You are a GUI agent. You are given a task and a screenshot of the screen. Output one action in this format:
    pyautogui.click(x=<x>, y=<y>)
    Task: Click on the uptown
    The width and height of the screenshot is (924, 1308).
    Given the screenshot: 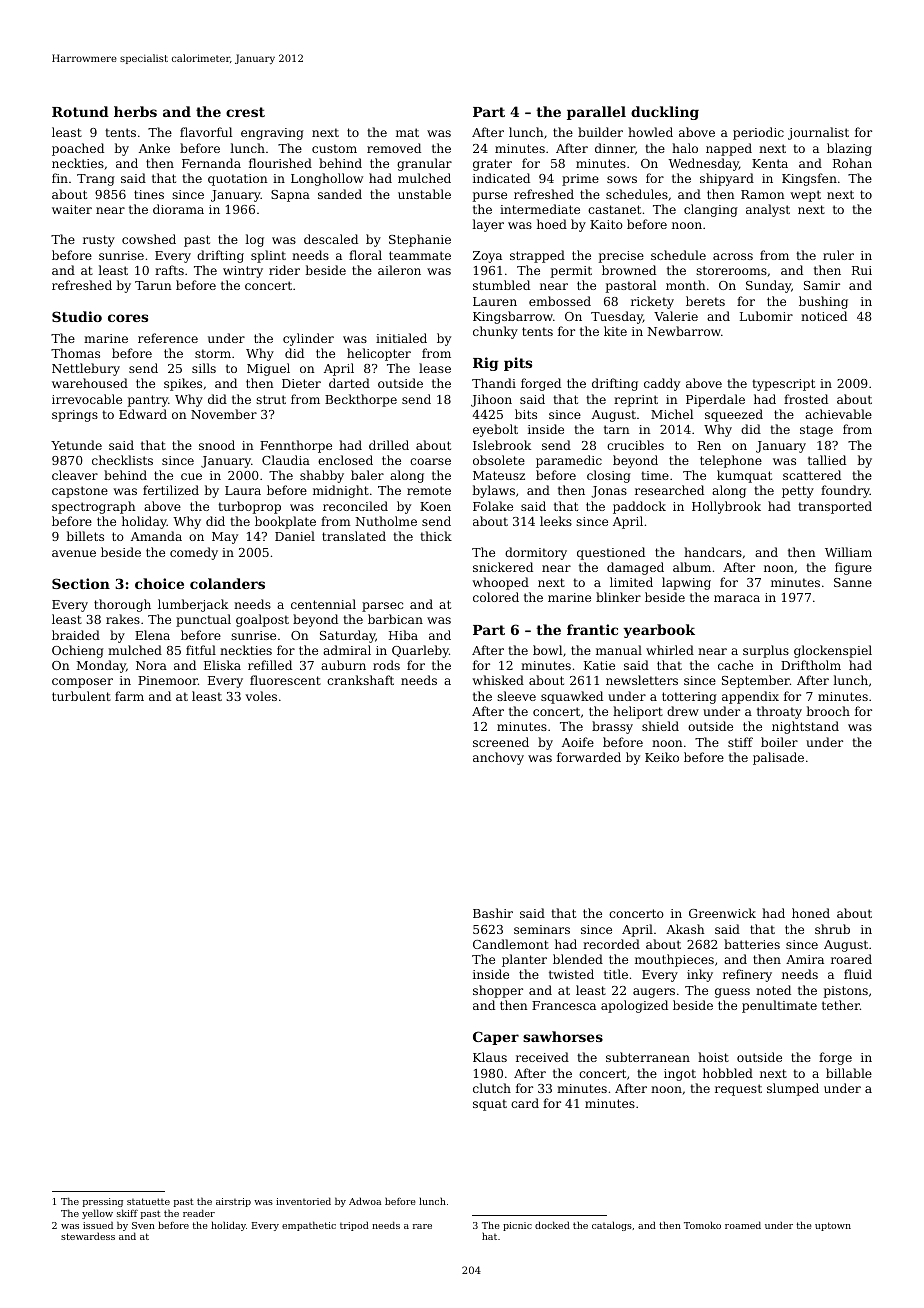 What is the action you would take?
    pyautogui.click(x=833, y=1226)
